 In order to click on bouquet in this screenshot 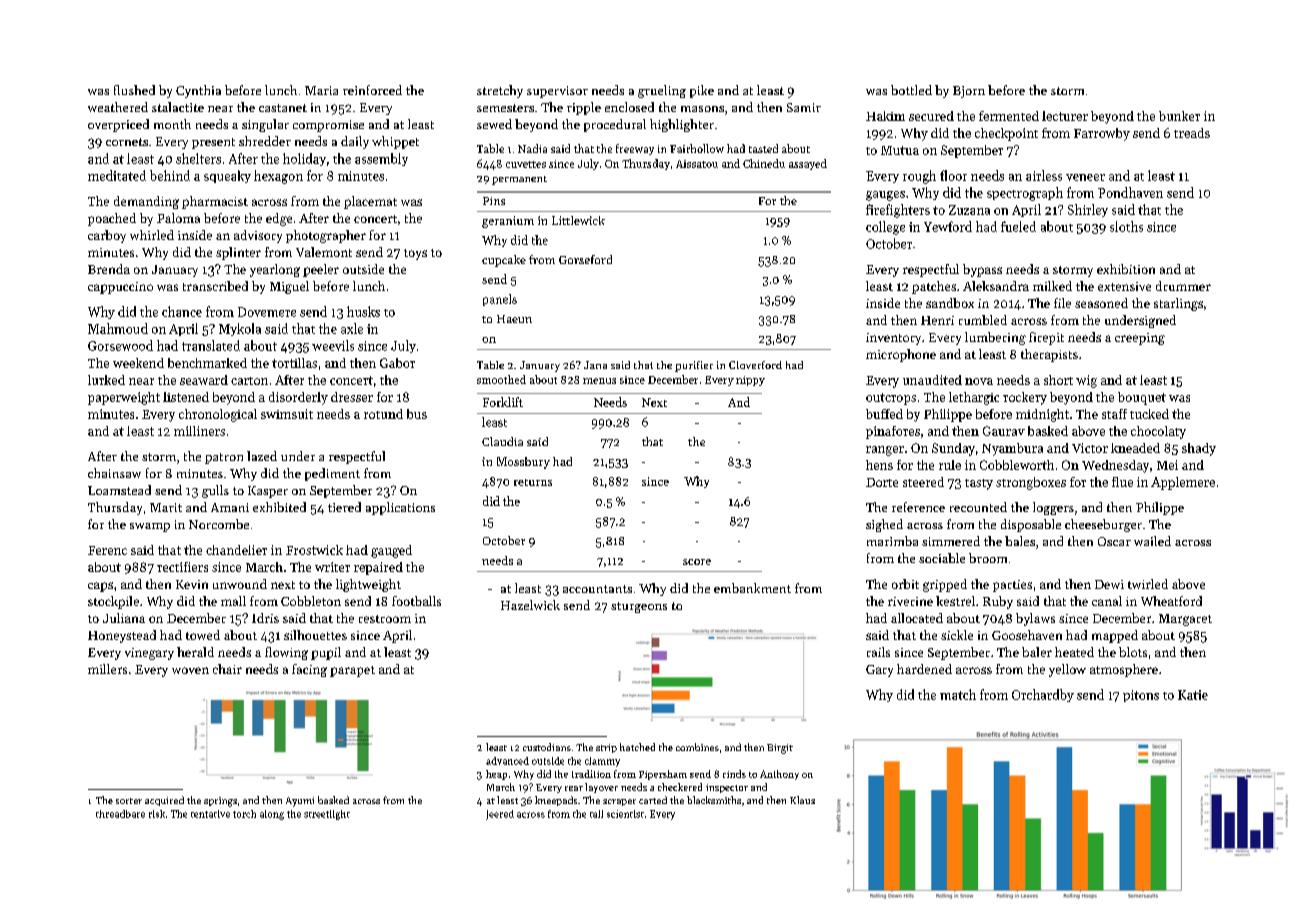, I will do `click(1142, 398)`.
